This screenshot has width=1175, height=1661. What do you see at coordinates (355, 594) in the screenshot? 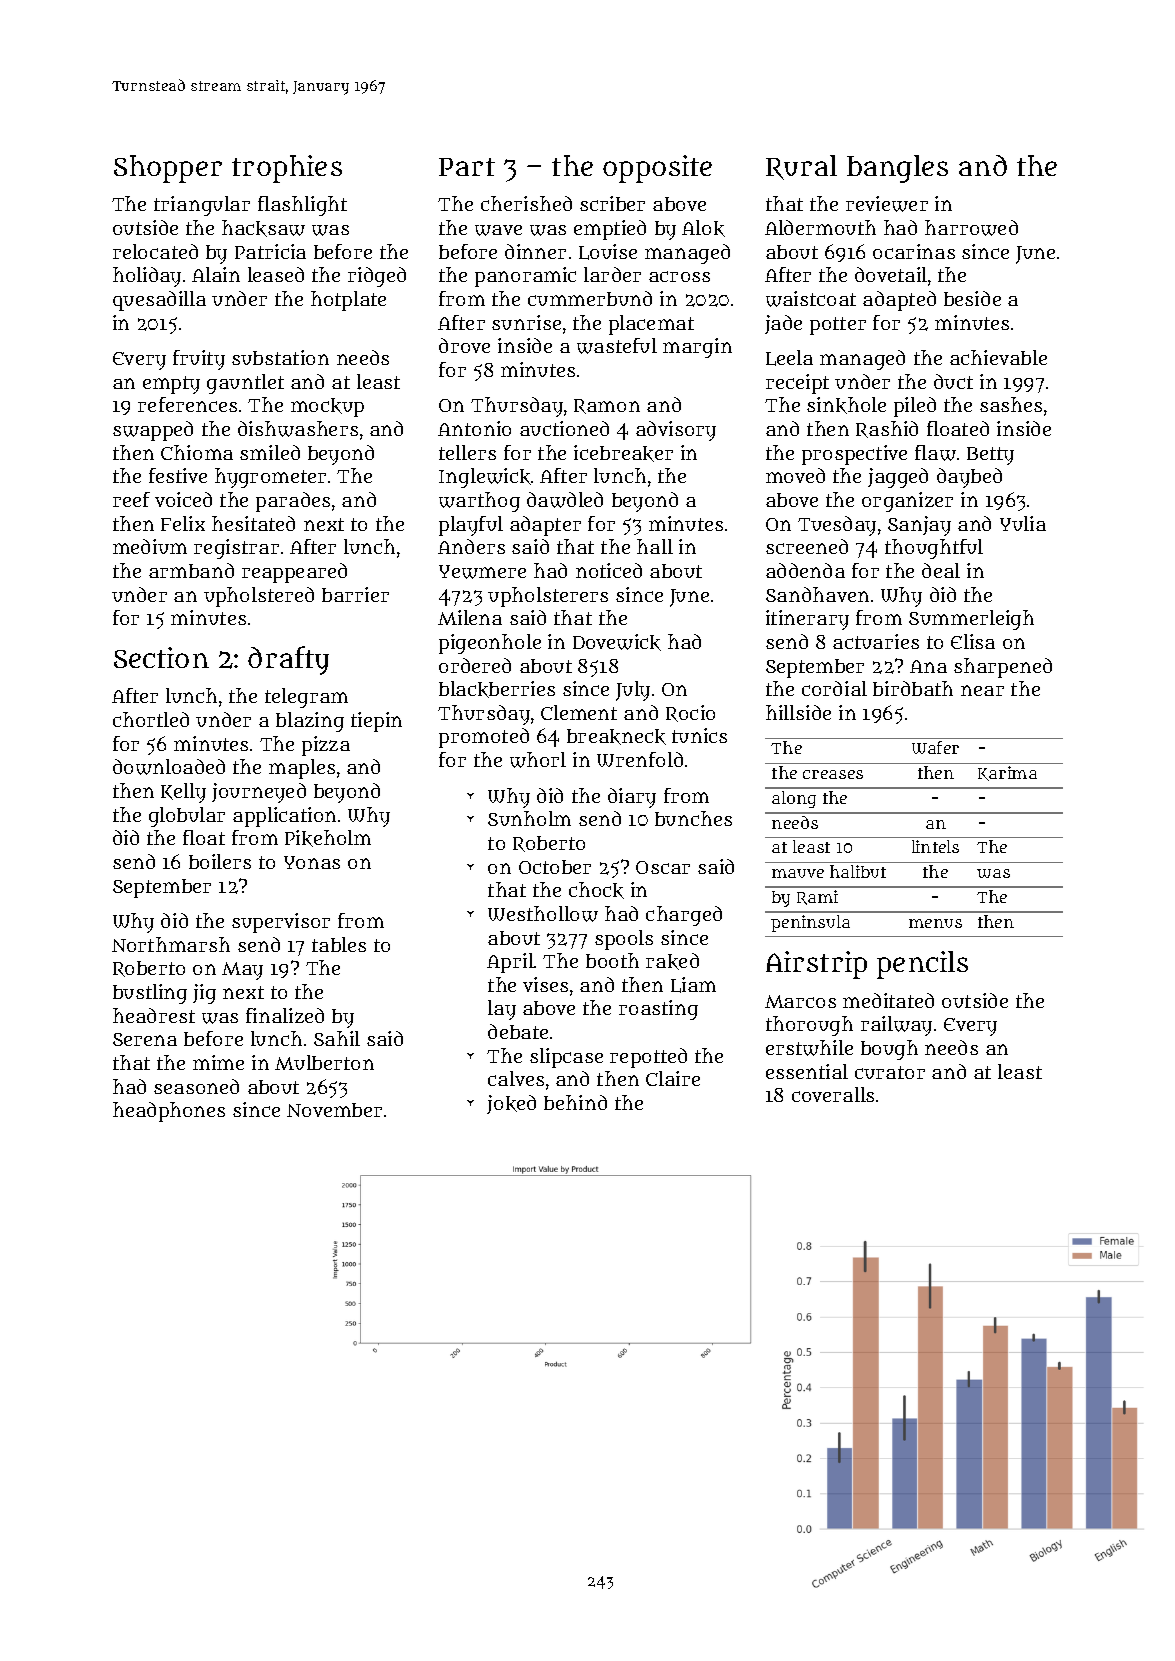
I see `barrier` at bounding box center [355, 594].
